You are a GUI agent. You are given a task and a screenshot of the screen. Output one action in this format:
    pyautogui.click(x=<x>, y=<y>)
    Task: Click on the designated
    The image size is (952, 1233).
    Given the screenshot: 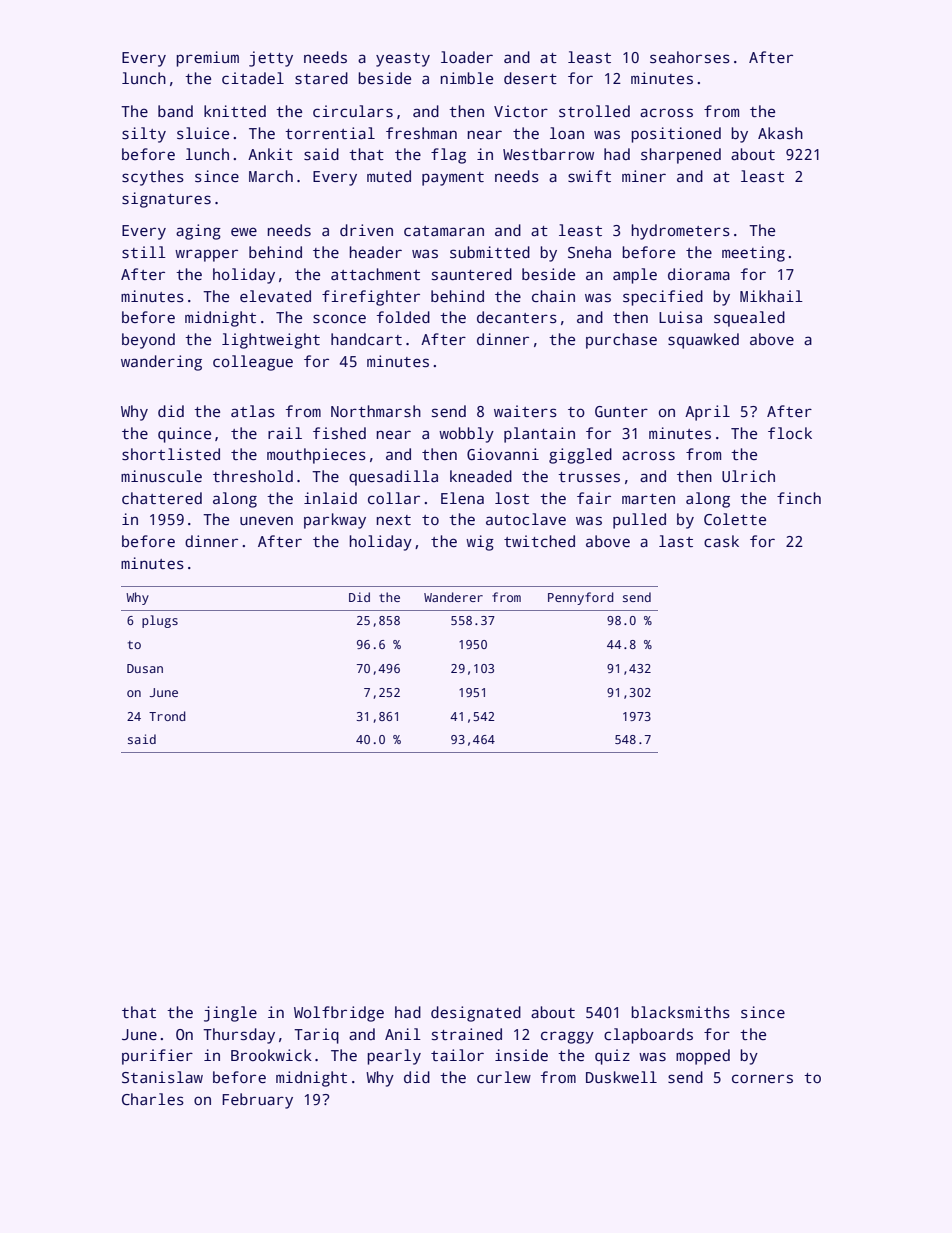 What is the action you would take?
    pyautogui.click(x=476, y=1014)
